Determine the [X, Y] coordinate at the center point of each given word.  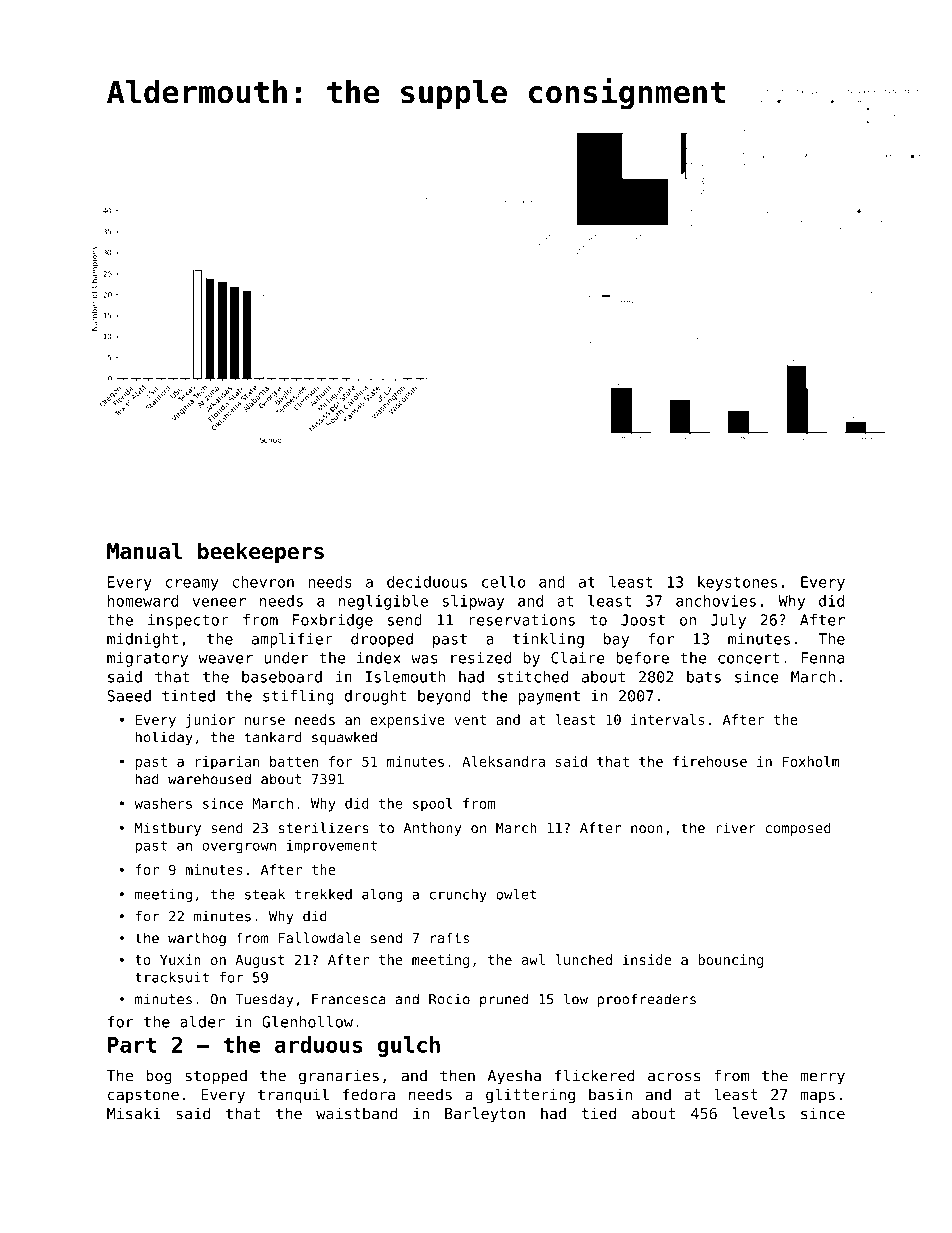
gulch [409, 1046]
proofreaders [647, 1000]
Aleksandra [503, 761]
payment [549, 698]
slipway [473, 602]
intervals [668, 719]
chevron [263, 582]
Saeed [129, 696]
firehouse [710, 761]
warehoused [209, 779]
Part [132, 1045]
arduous [319, 1044]
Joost [643, 620]
